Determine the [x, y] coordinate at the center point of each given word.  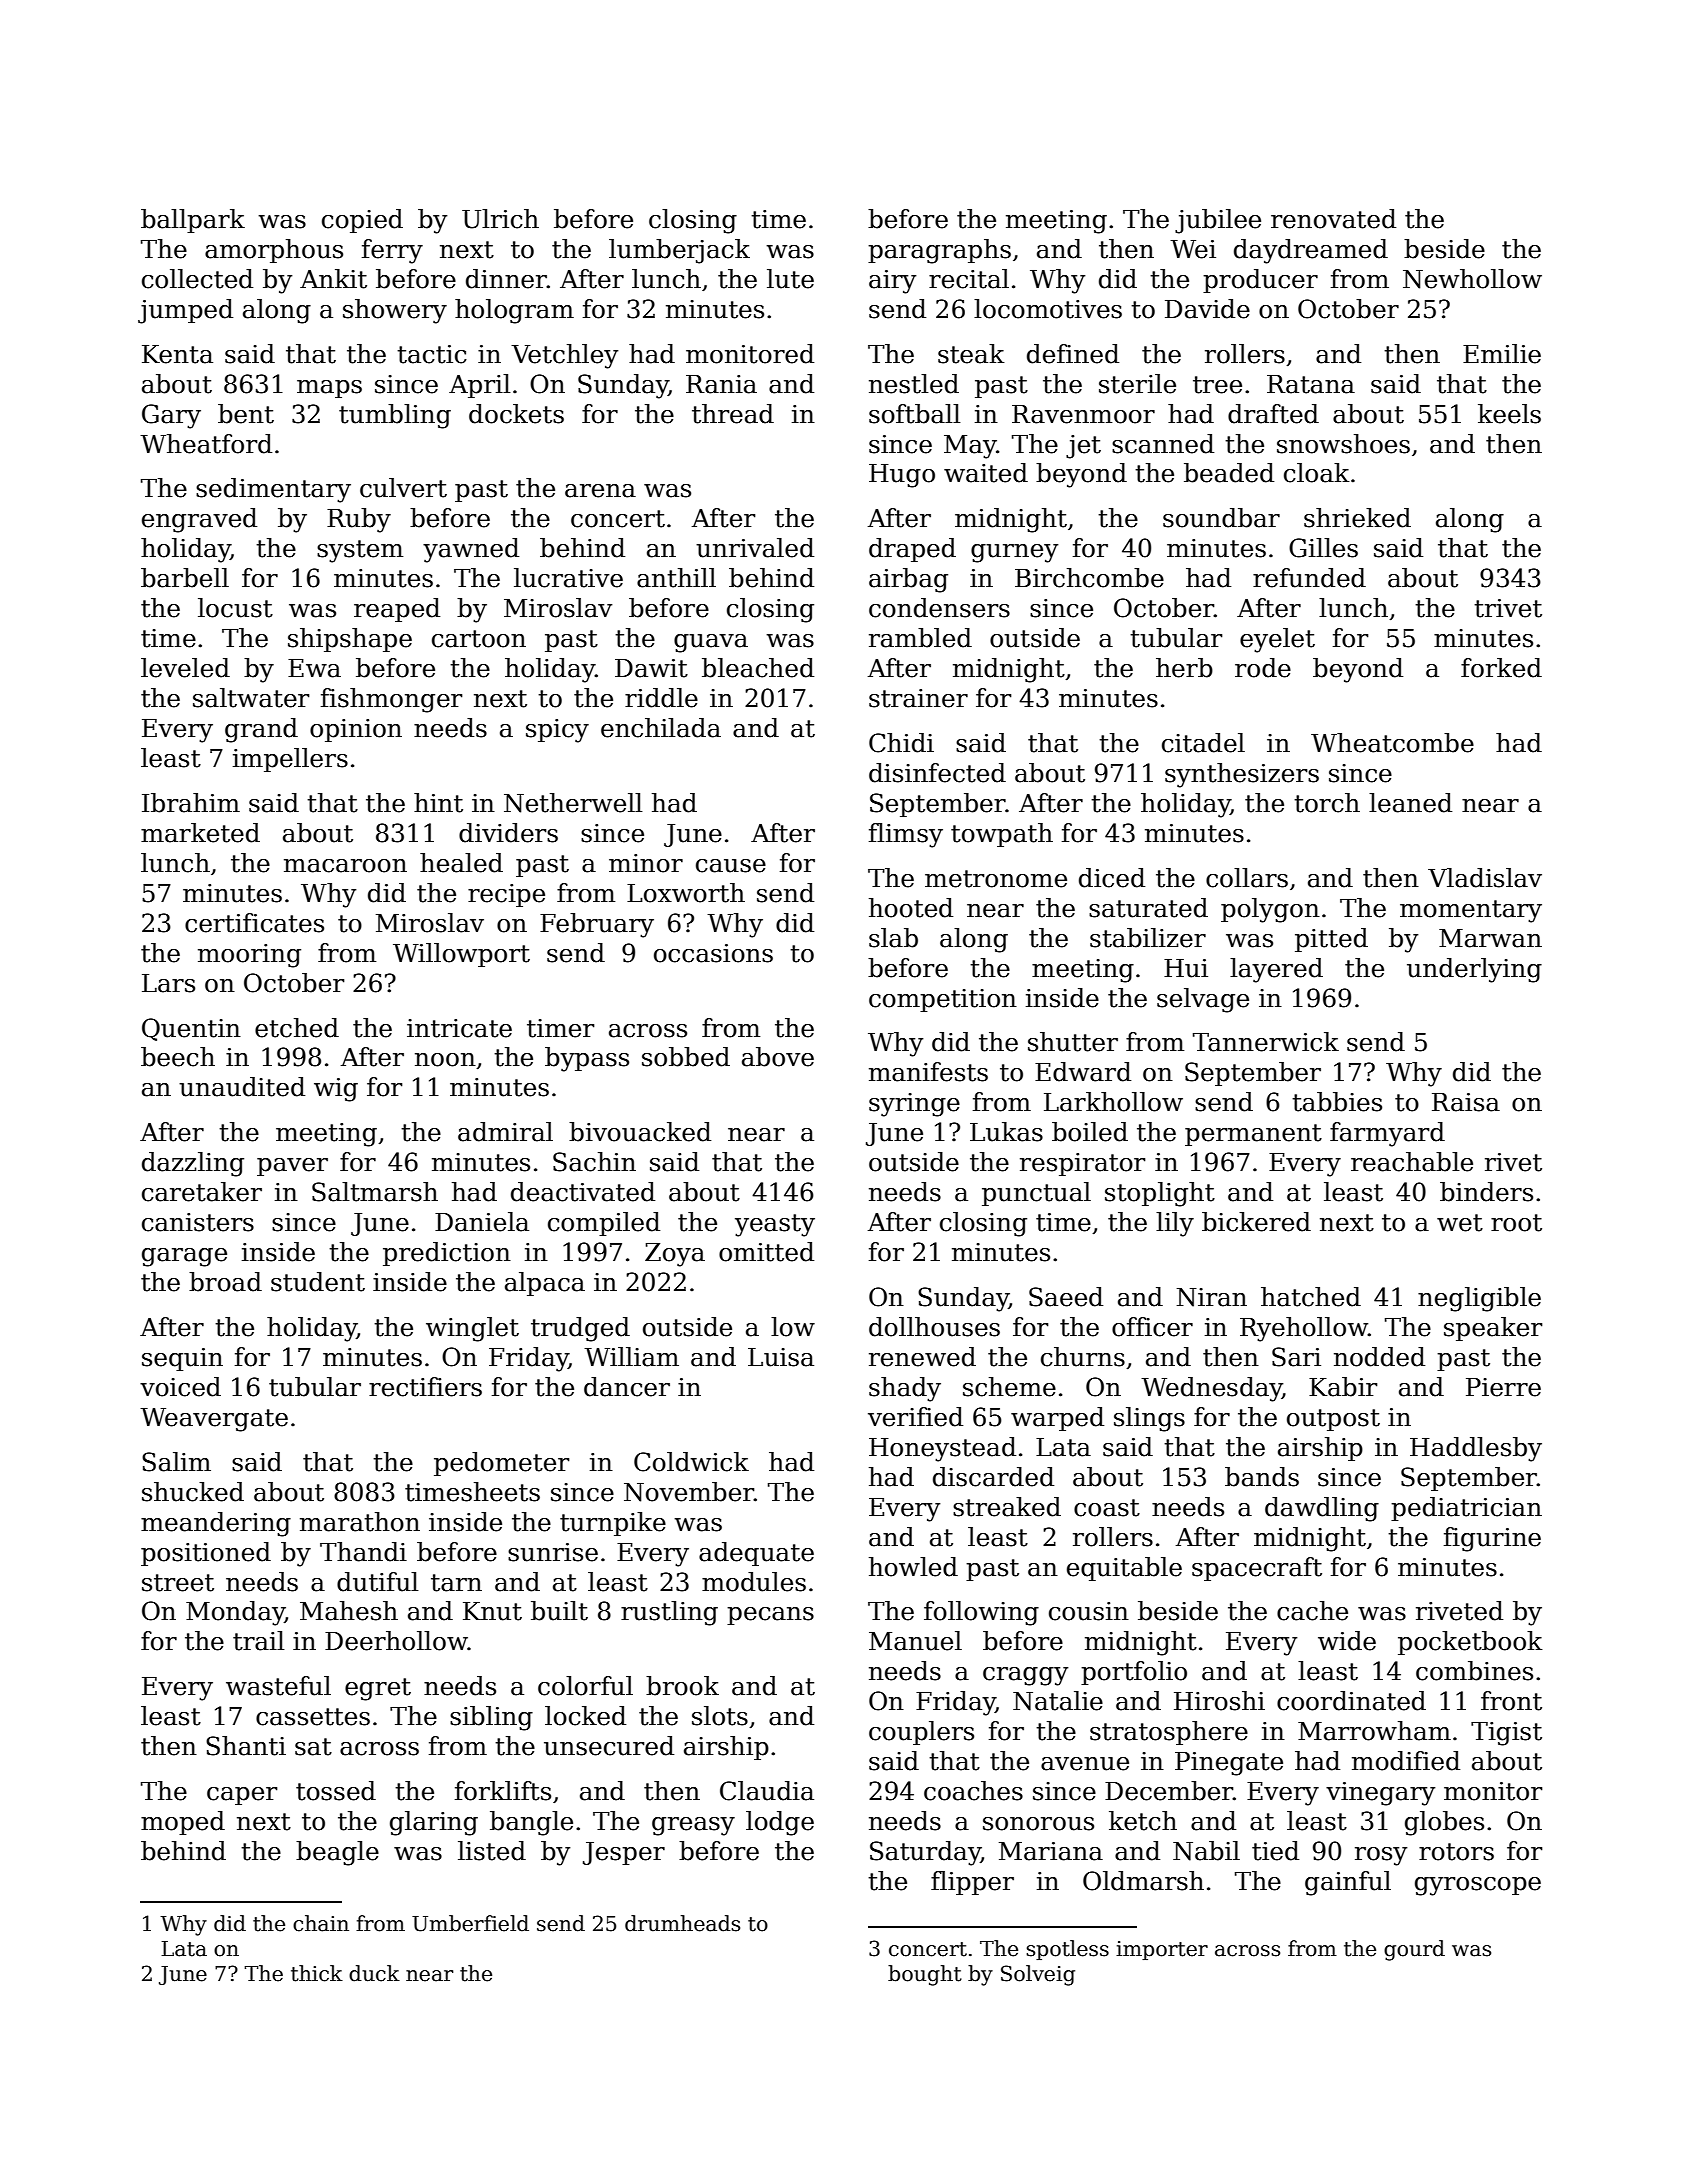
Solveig [1038, 1975]
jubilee [1218, 221]
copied [362, 221]
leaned [1410, 803]
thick [317, 1973]
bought [925, 1975]
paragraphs [939, 251]
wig [336, 1090]
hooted [911, 908]
